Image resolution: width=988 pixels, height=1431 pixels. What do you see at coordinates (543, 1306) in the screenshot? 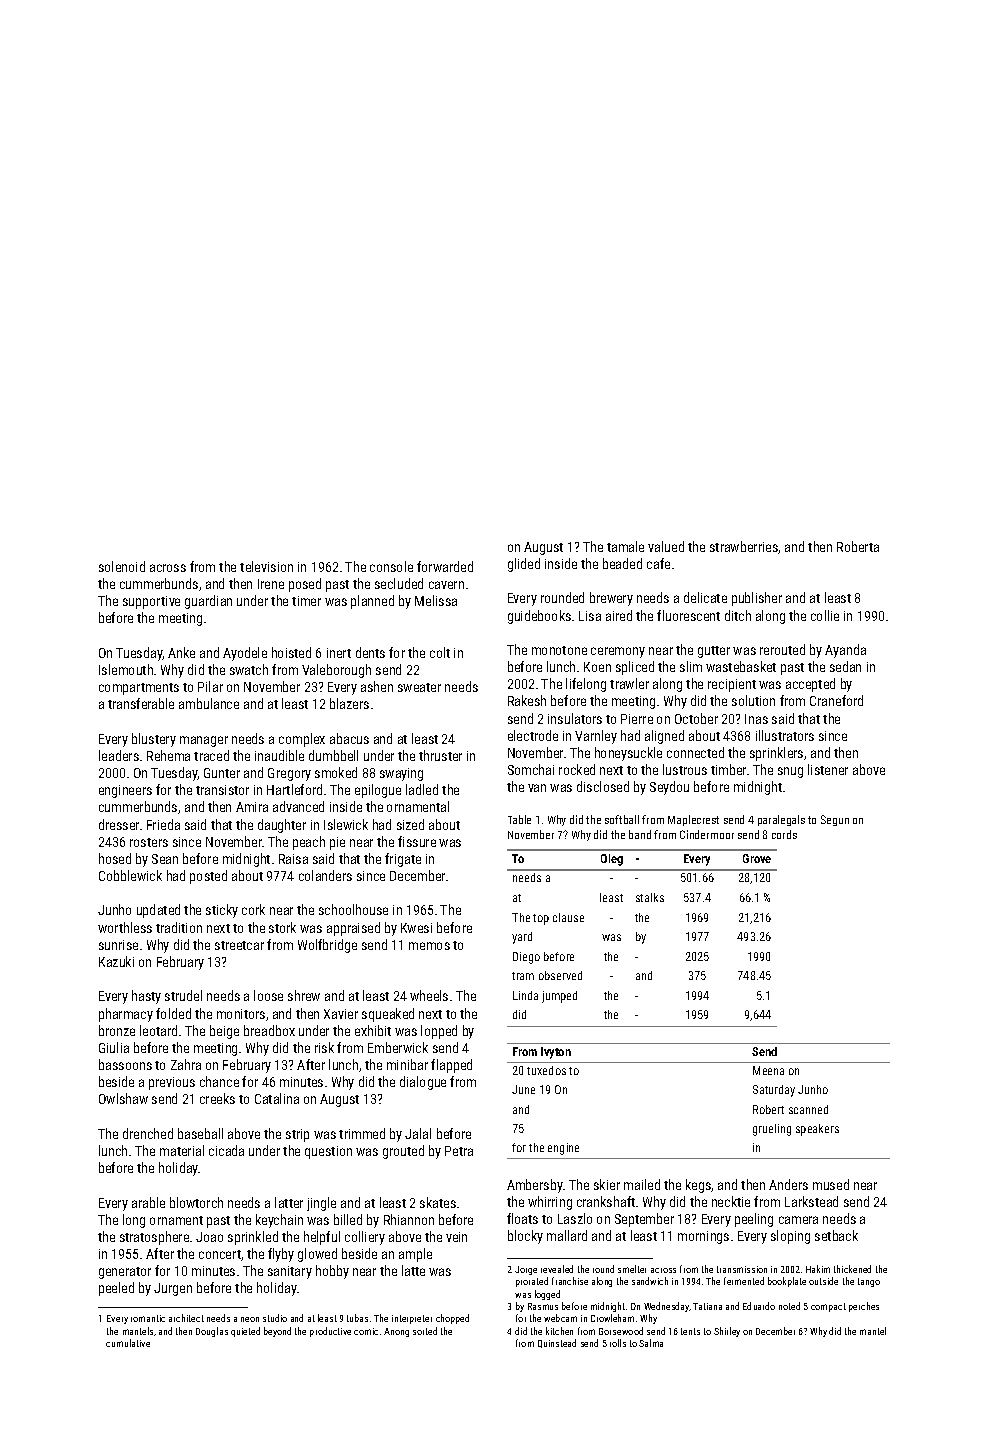
I see `Rasmus` at bounding box center [543, 1306].
